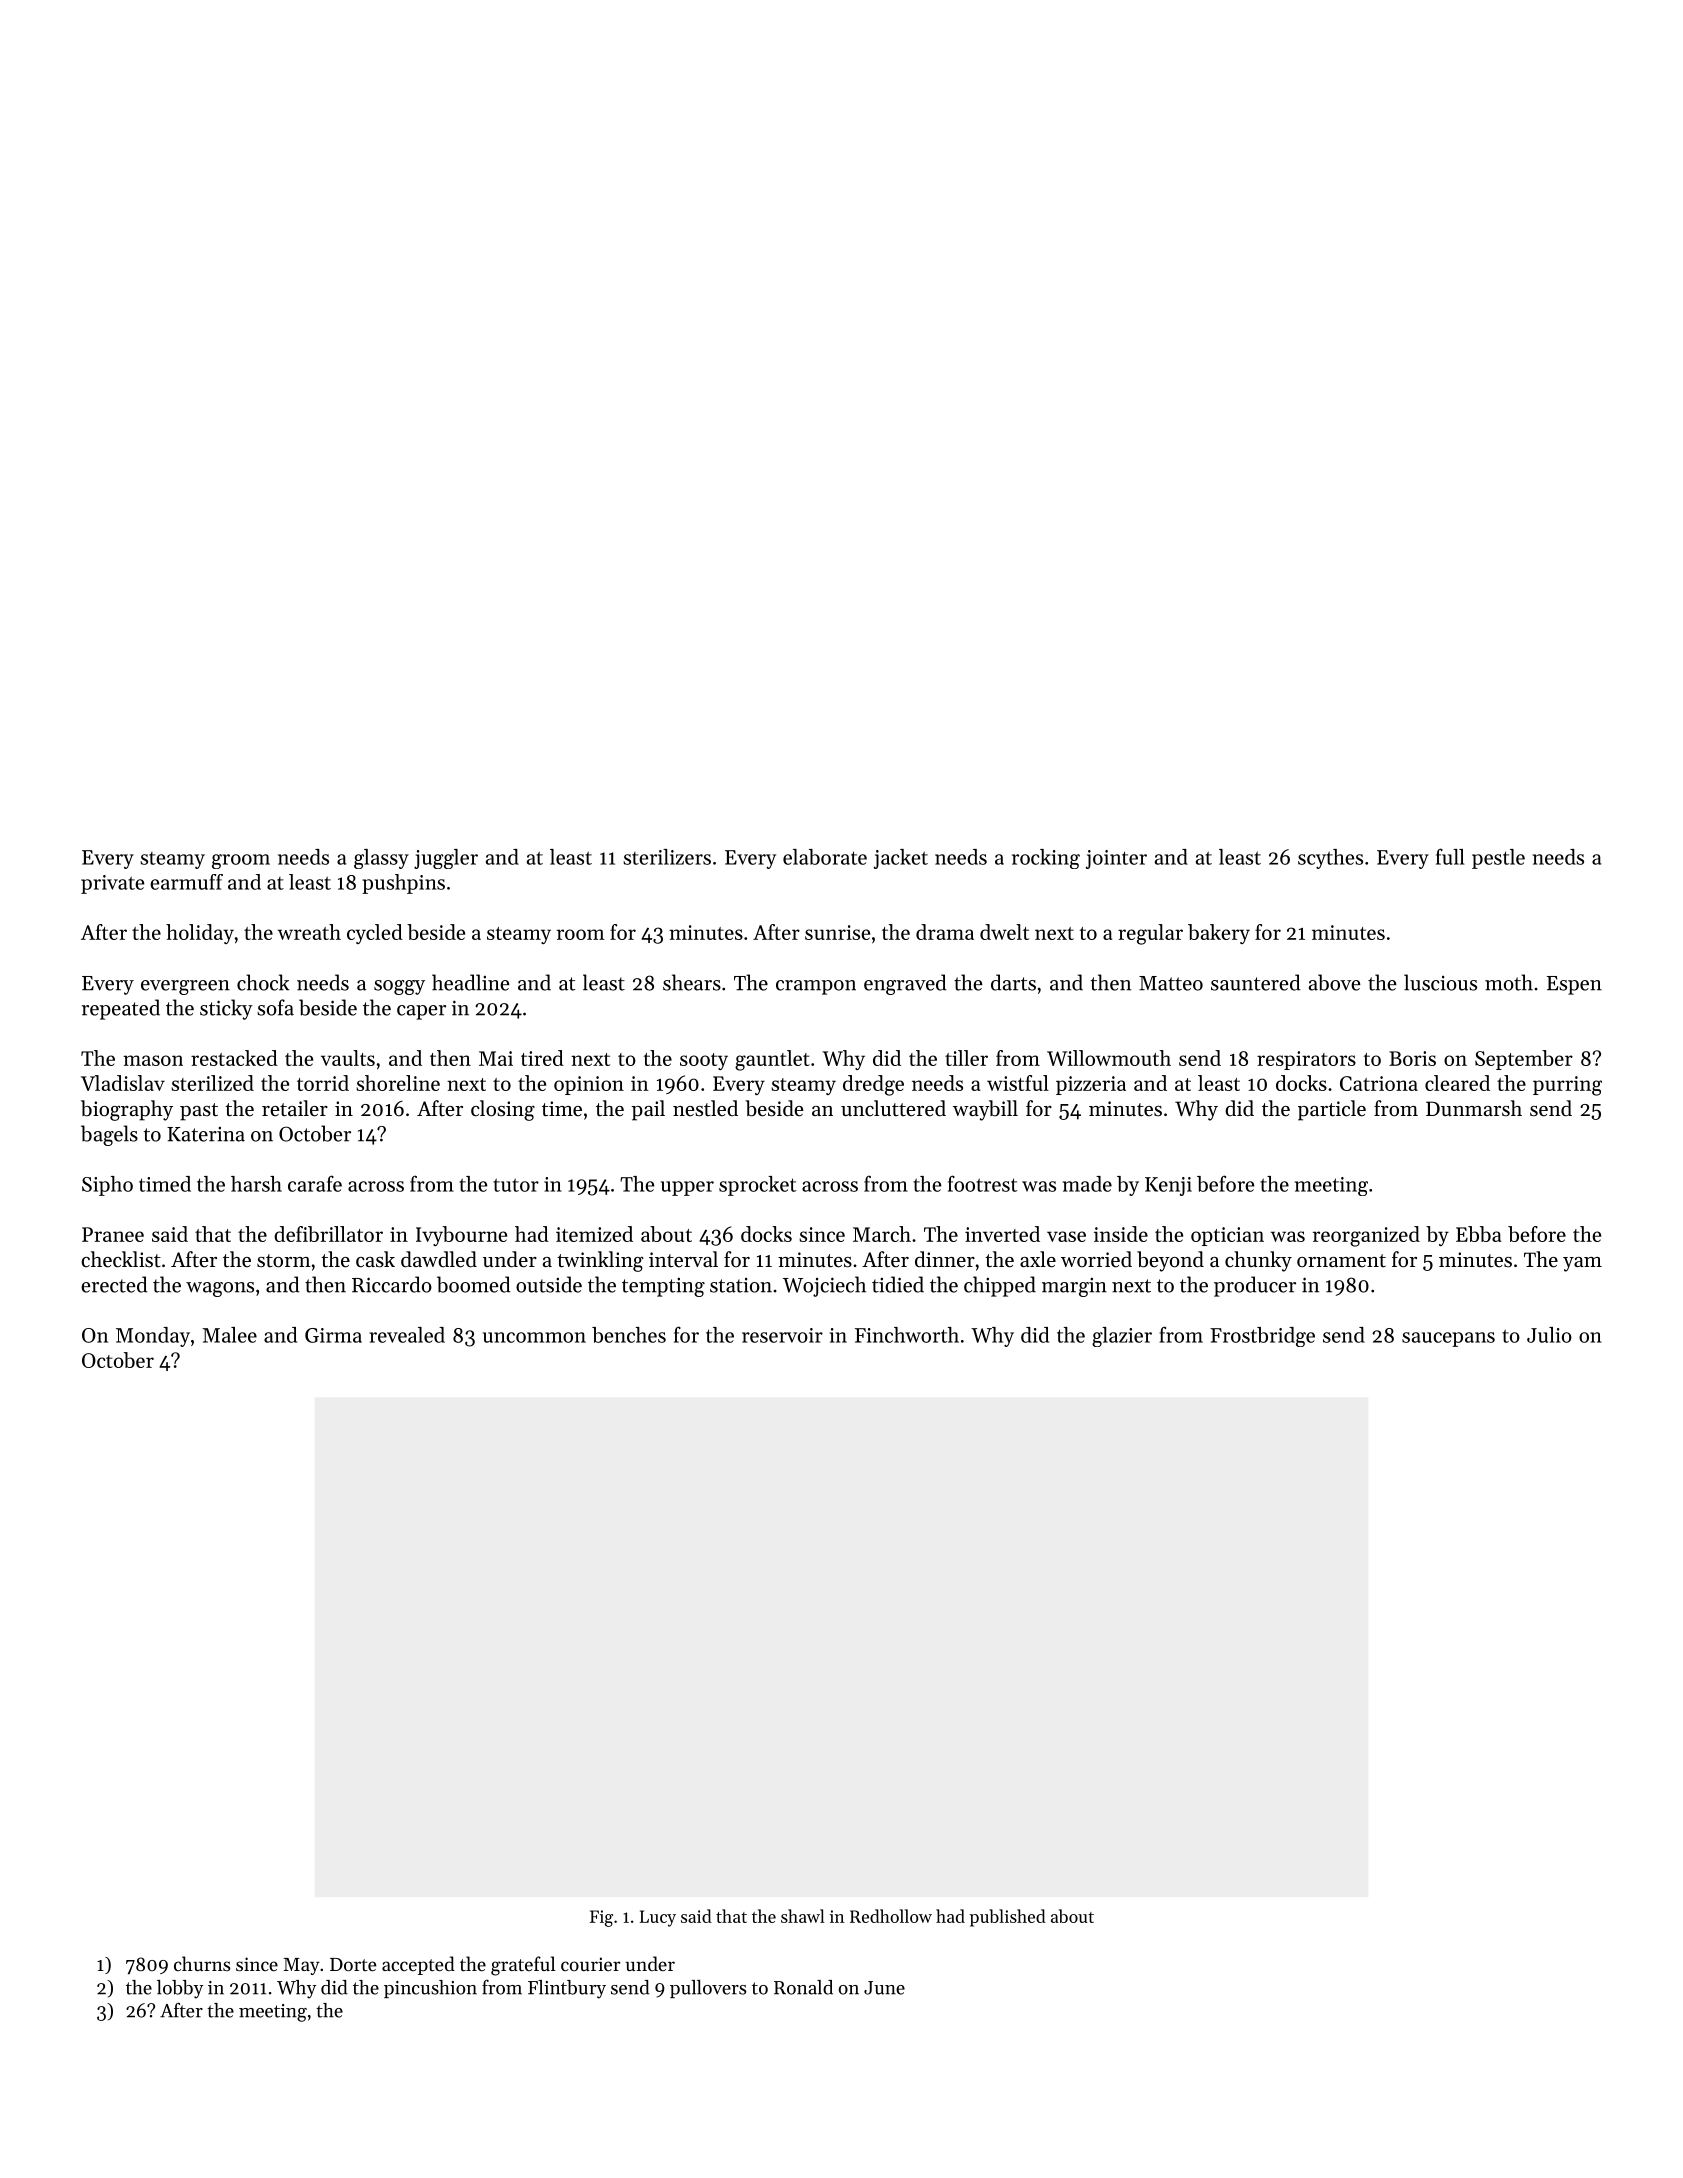 The height and width of the page is (2178, 1683). Describe the element at coordinates (112, 884) in the page. I see `private` at that location.
